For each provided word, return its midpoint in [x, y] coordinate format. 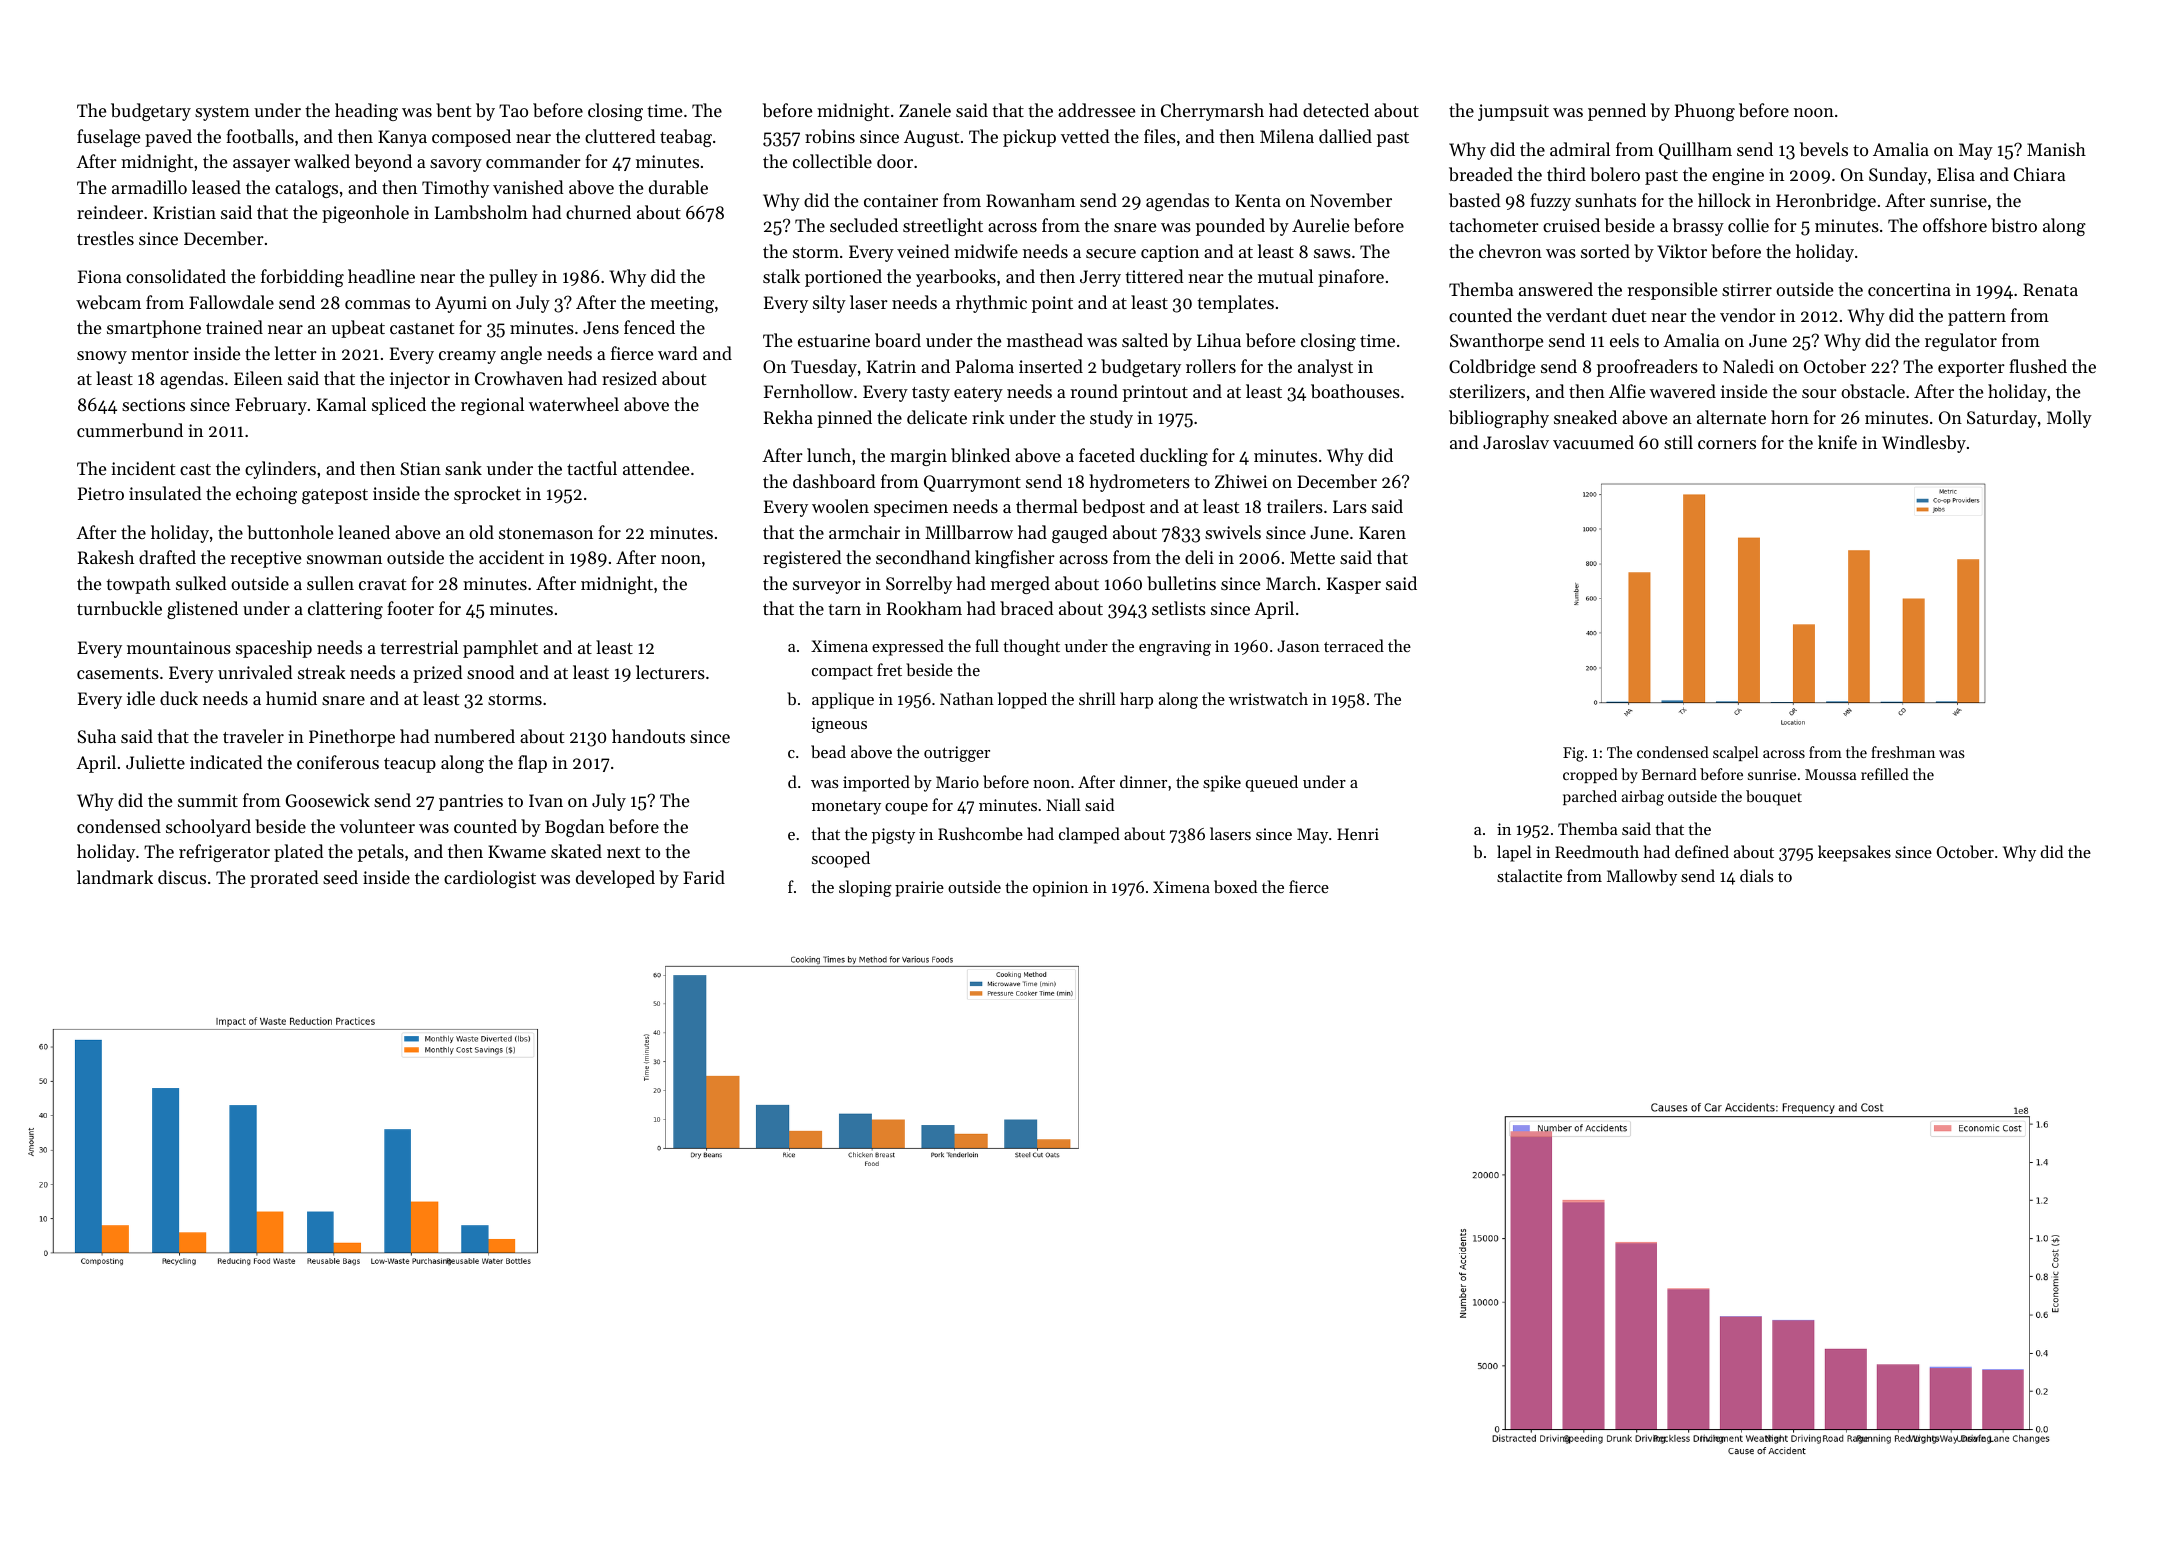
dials [1756, 875]
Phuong [1705, 112]
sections [153, 404]
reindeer [110, 212]
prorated [284, 879]
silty [829, 304]
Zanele [925, 110]
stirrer [1747, 289]
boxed [1235, 886]
